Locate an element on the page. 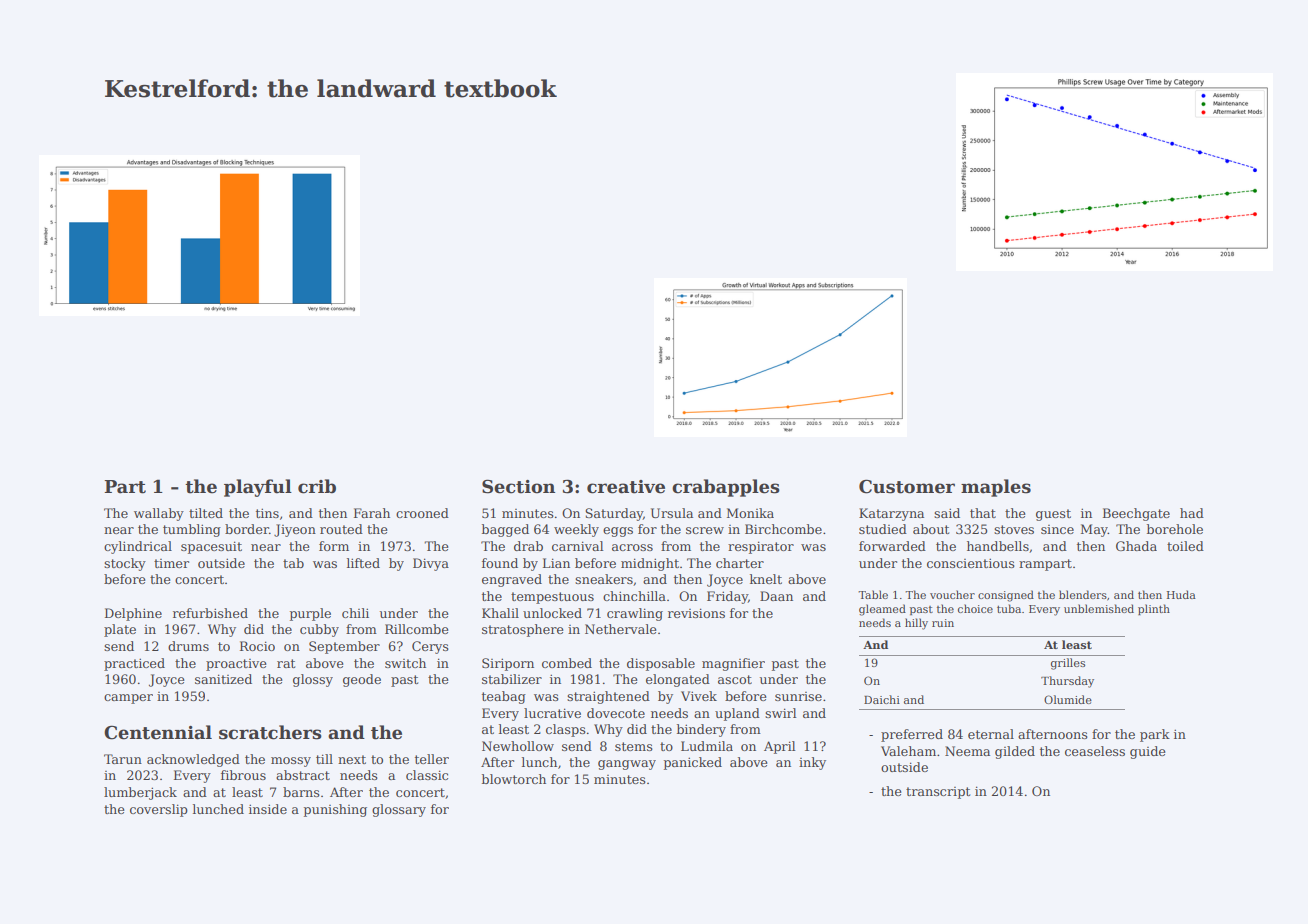 This page has height=924, width=1308. stocky is located at coordinates (125, 564).
